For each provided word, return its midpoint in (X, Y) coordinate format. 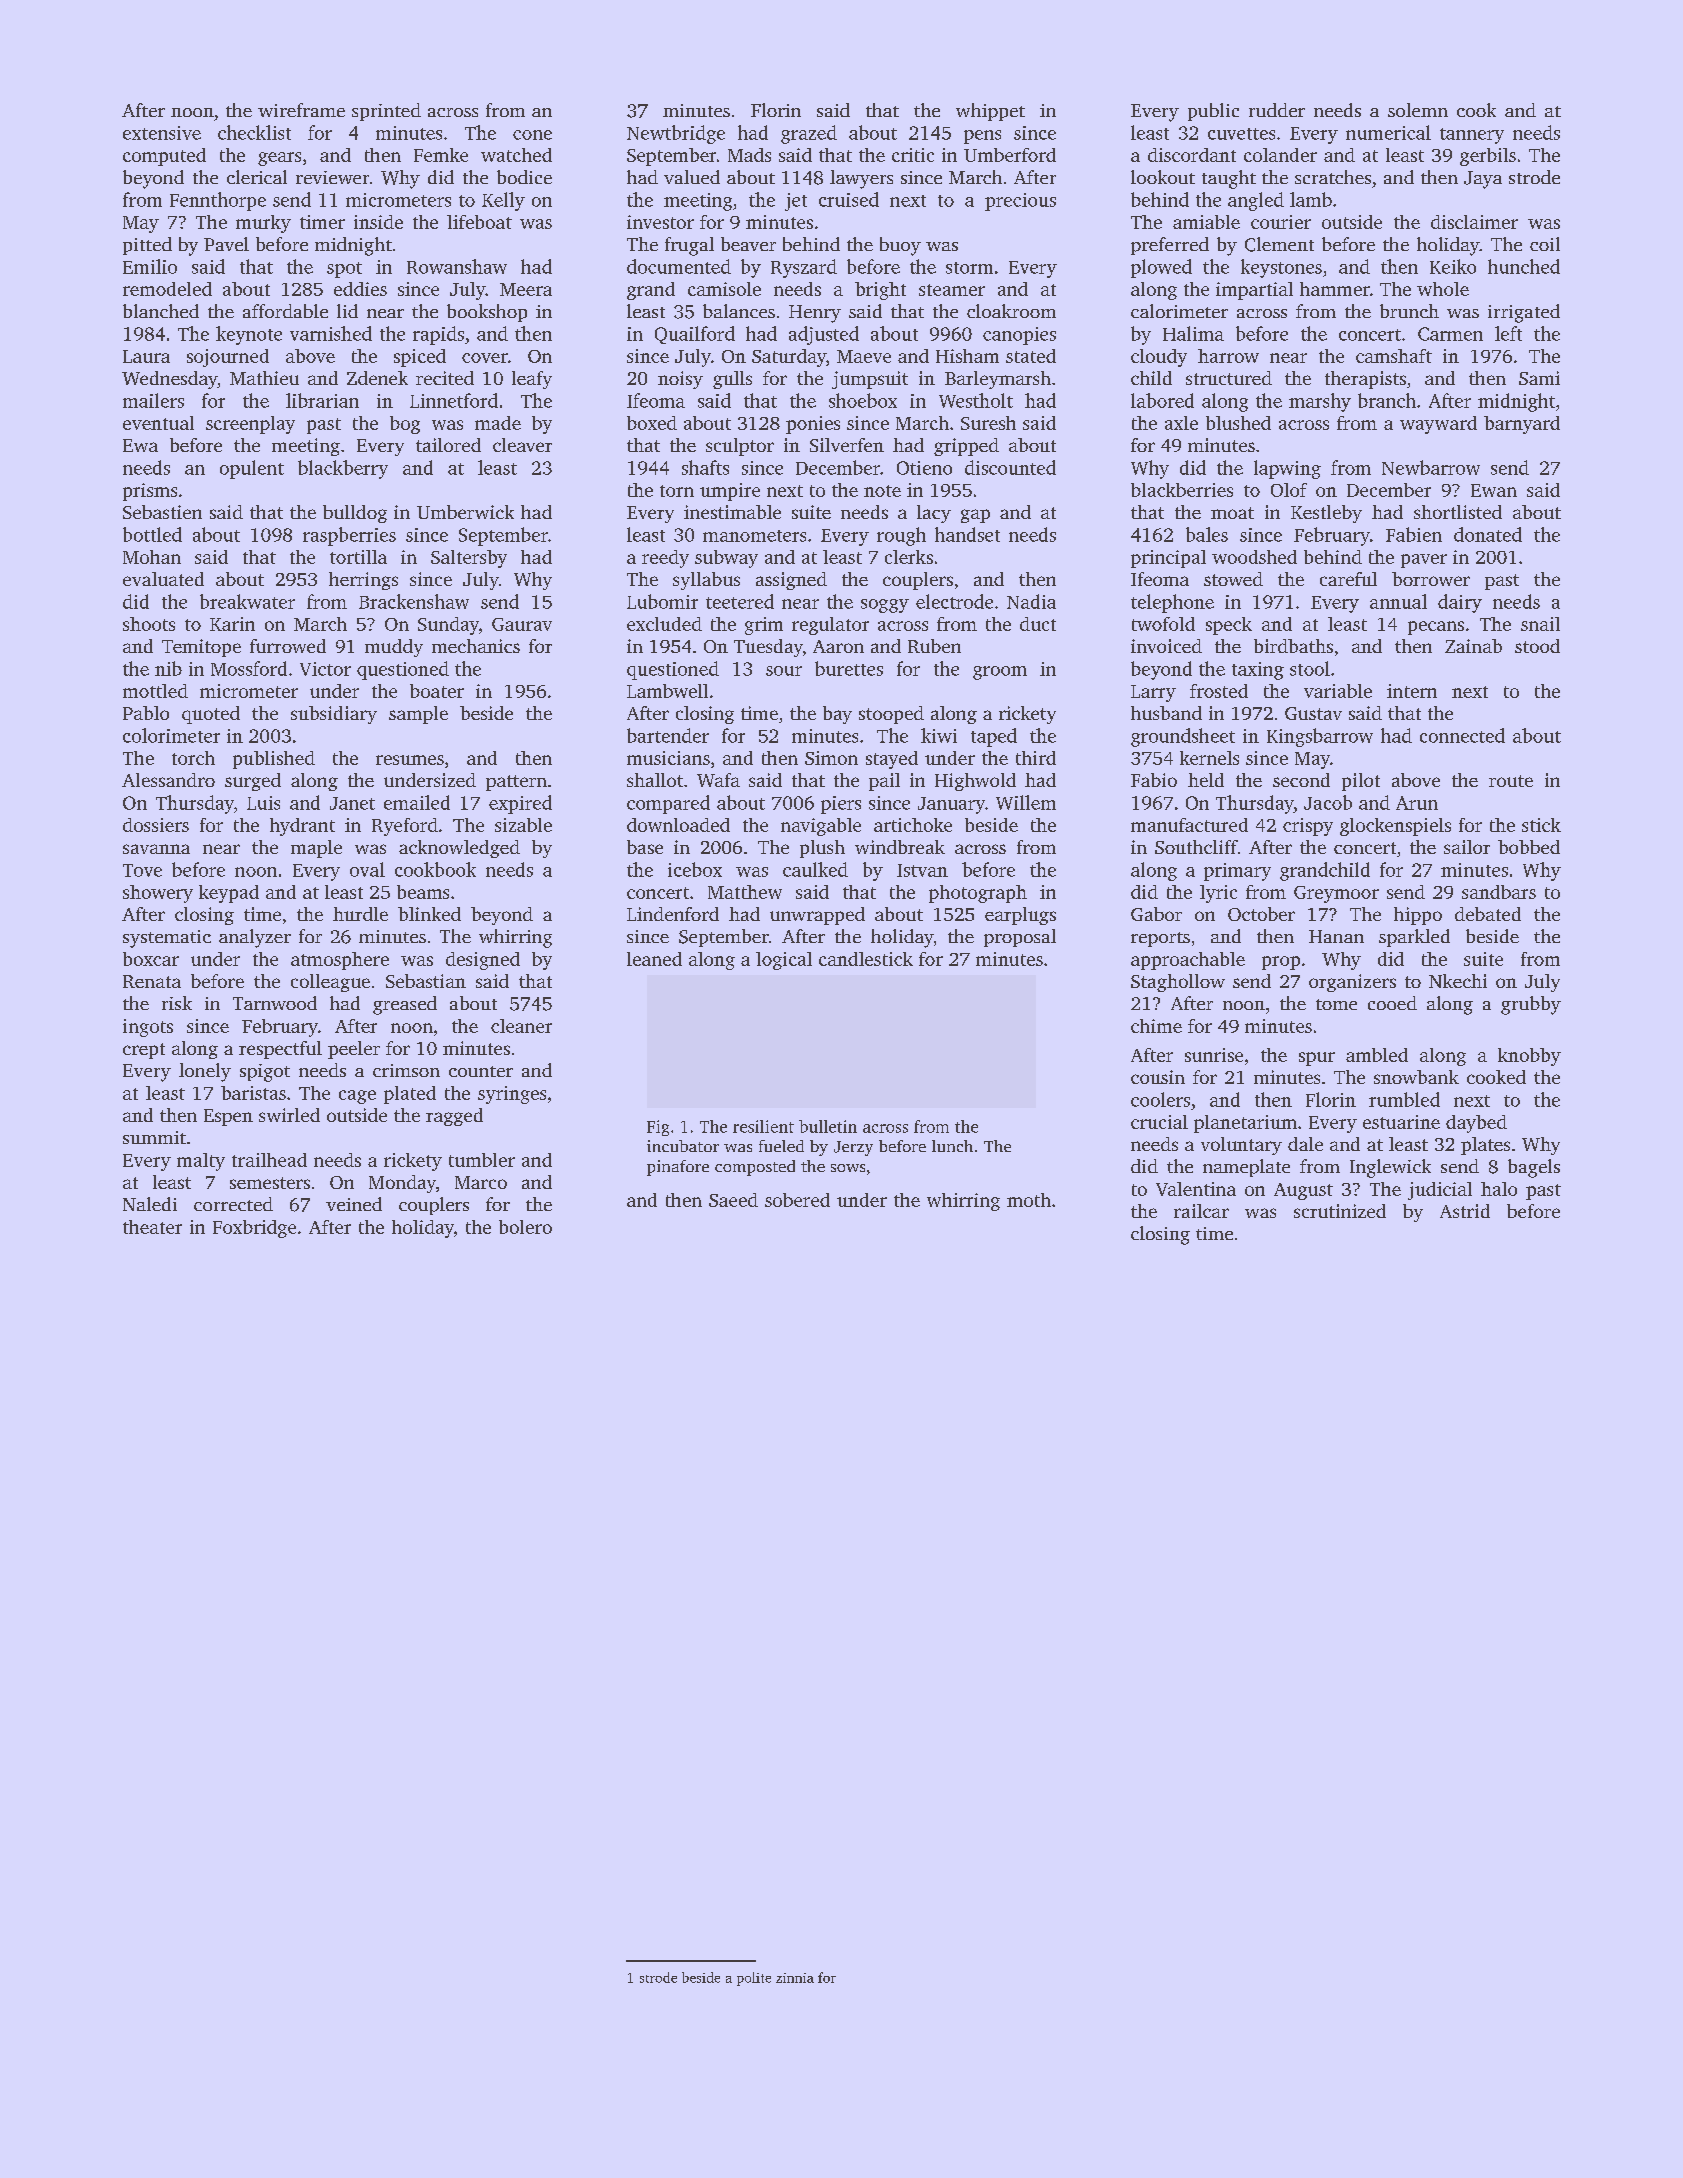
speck (1229, 626)
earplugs (1020, 916)
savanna (156, 849)
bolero (525, 1227)
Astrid (1465, 1211)
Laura (146, 356)
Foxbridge (254, 1229)
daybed (1476, 1124)
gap (975, 516)
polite (754, 1979)
